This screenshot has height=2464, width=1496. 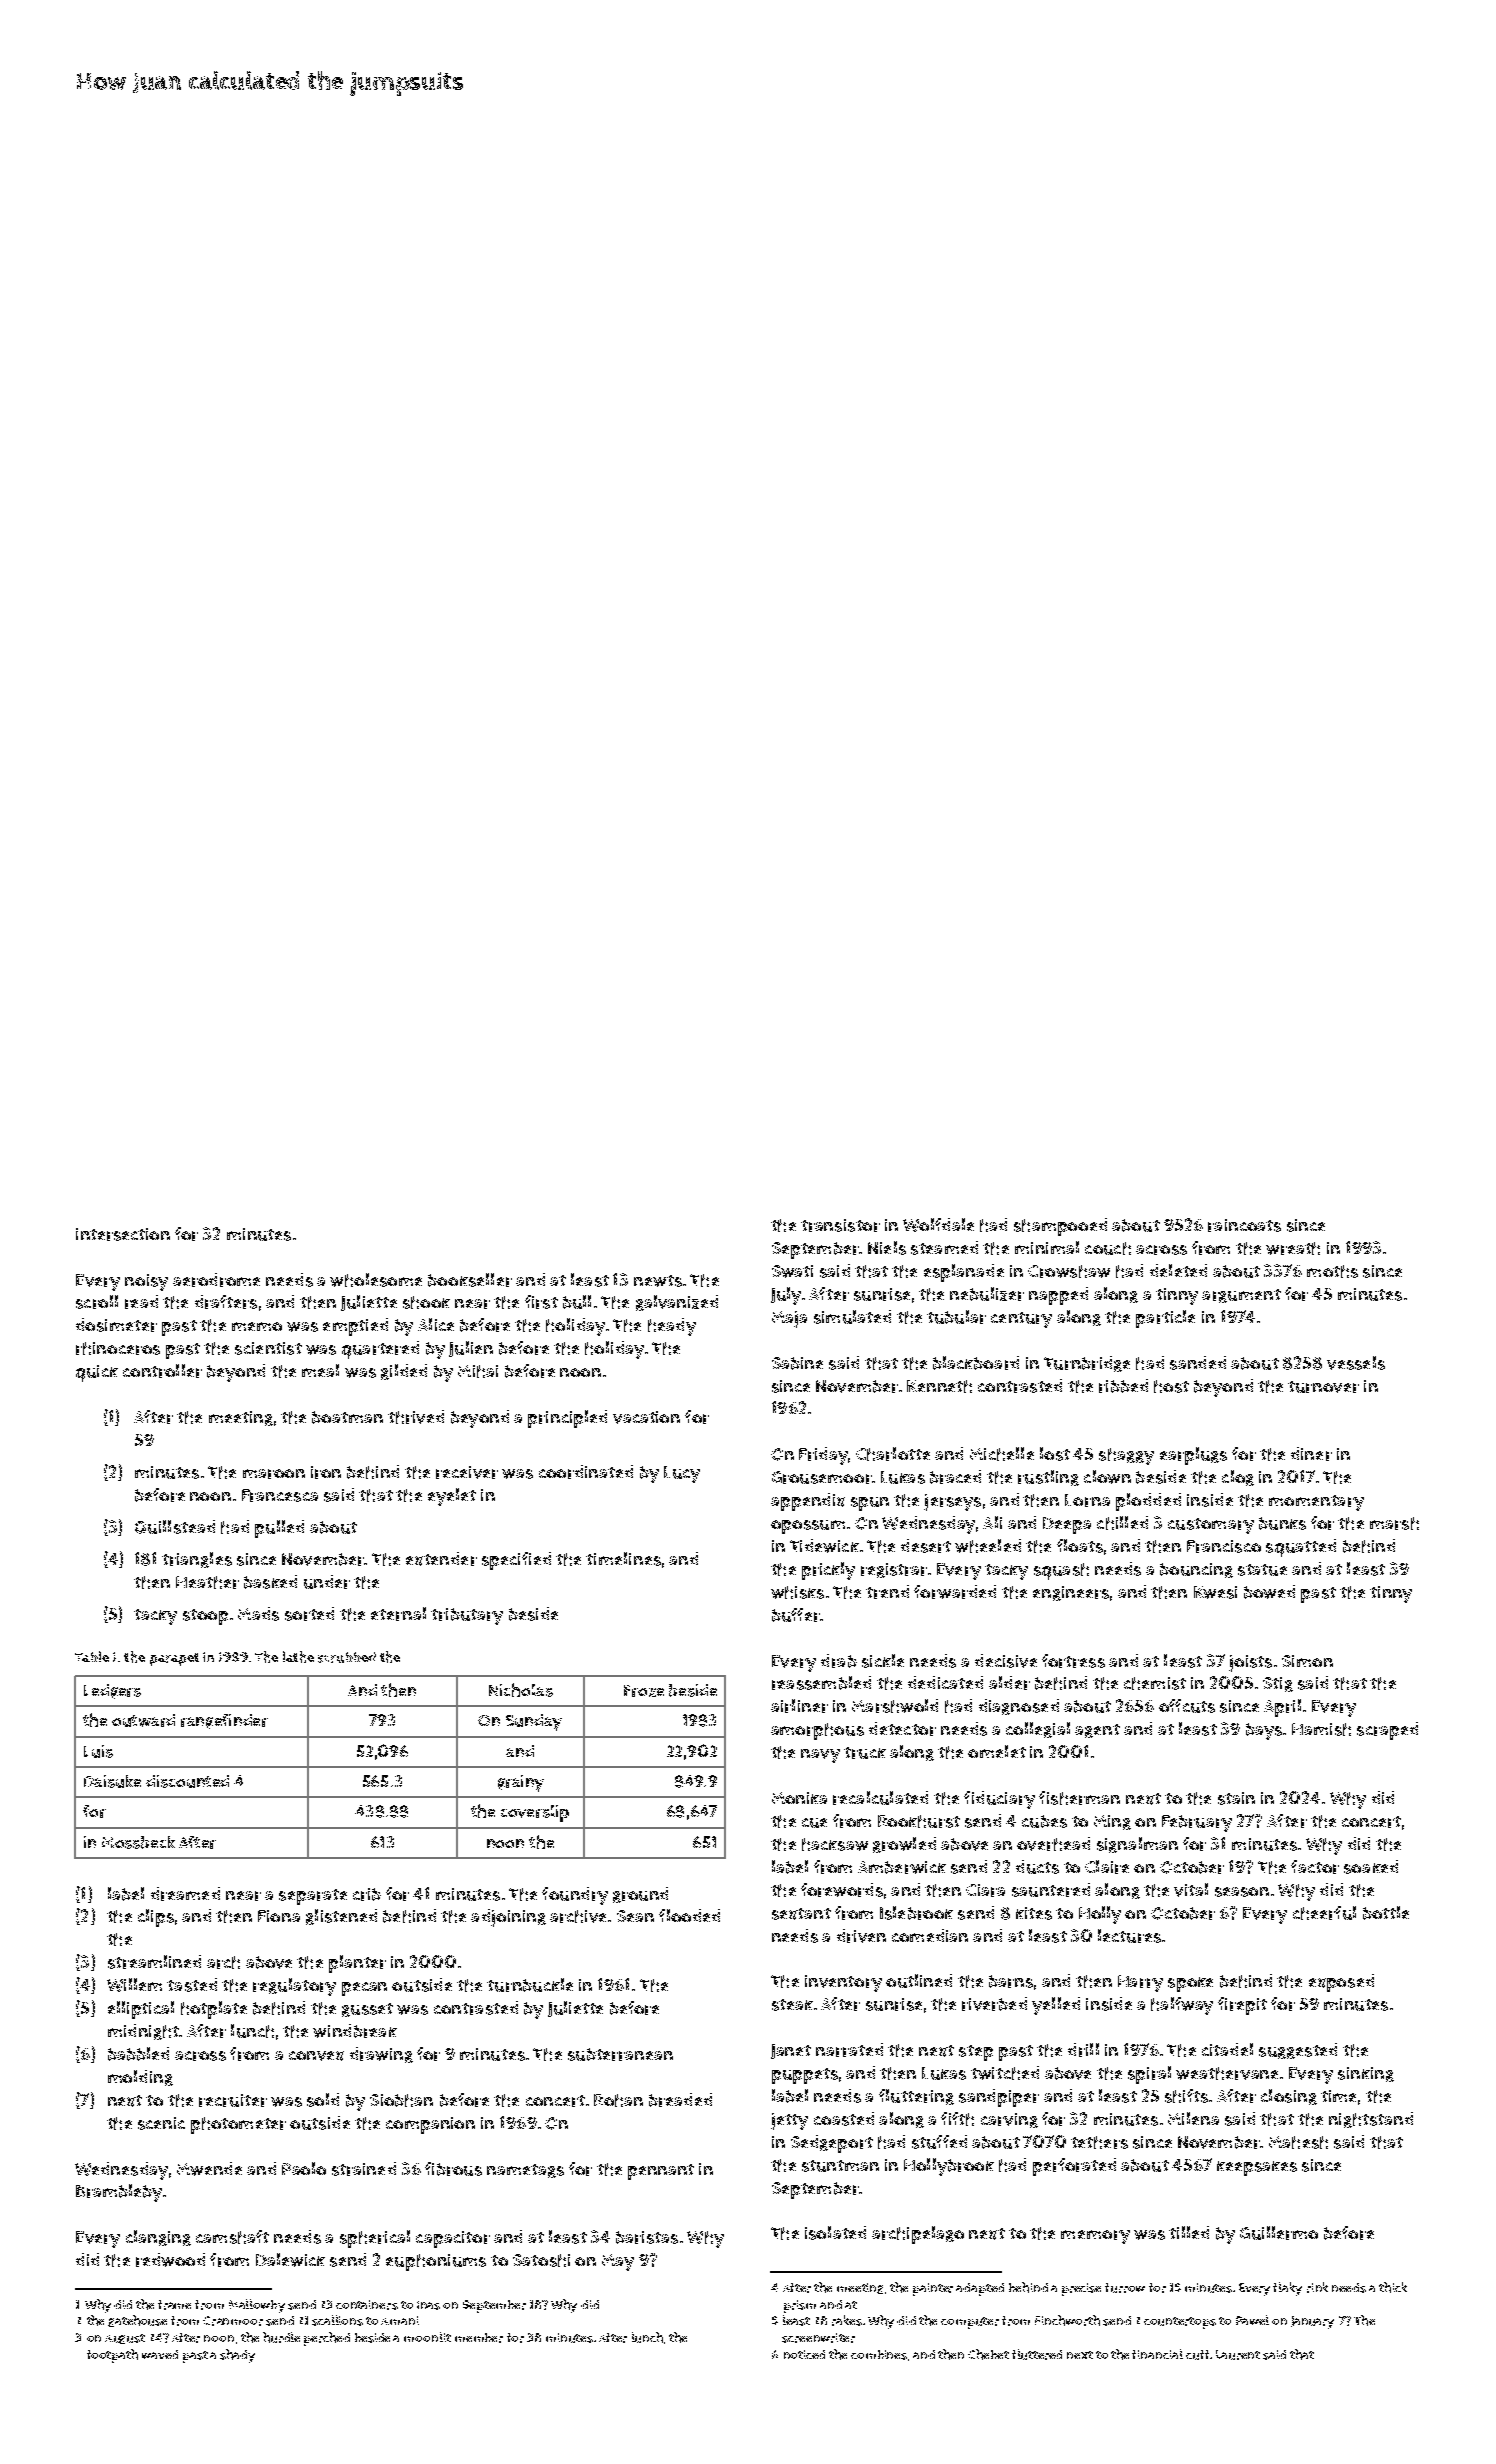 I want to click on Lucy, so click(x=682, y=1474).
